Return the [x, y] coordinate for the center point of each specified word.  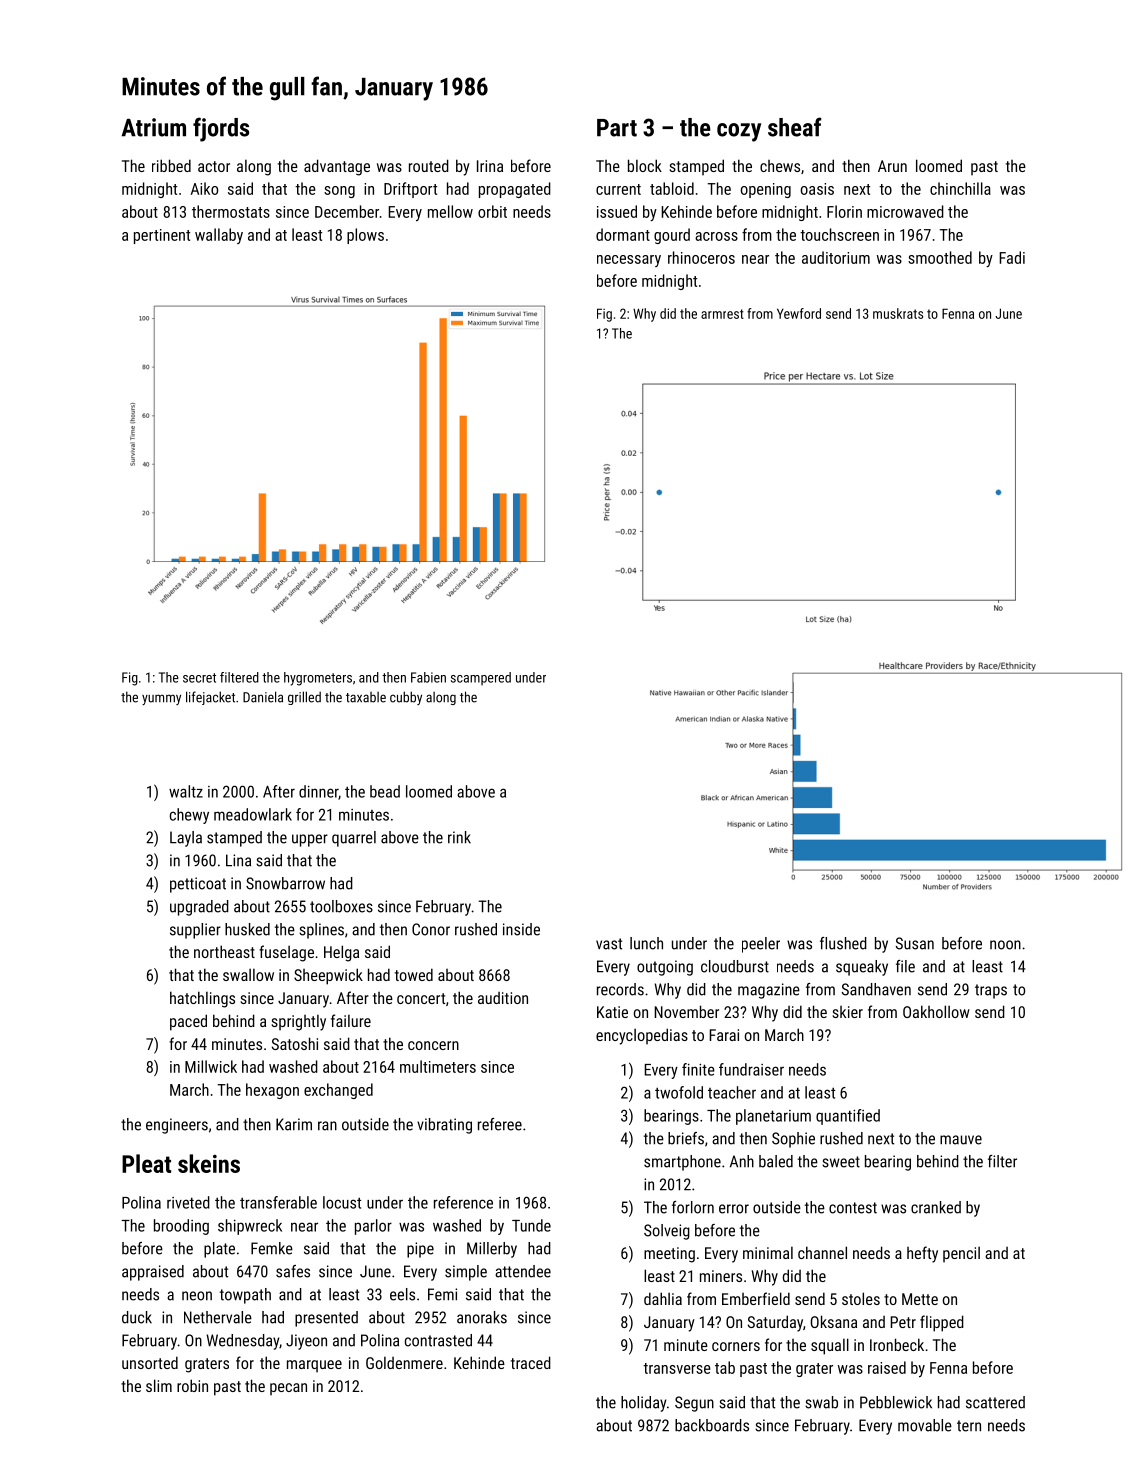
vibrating [444, 1126]
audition [503, 998]
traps [991, 991]
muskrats [898, 313]
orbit [492, 211]
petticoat [198, 885]
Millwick [211, 1066]
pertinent [162, 236]
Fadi [1012, 257]
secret [199, 678]
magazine [769, 991]
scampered [481, 678]
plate [219, 1250]
